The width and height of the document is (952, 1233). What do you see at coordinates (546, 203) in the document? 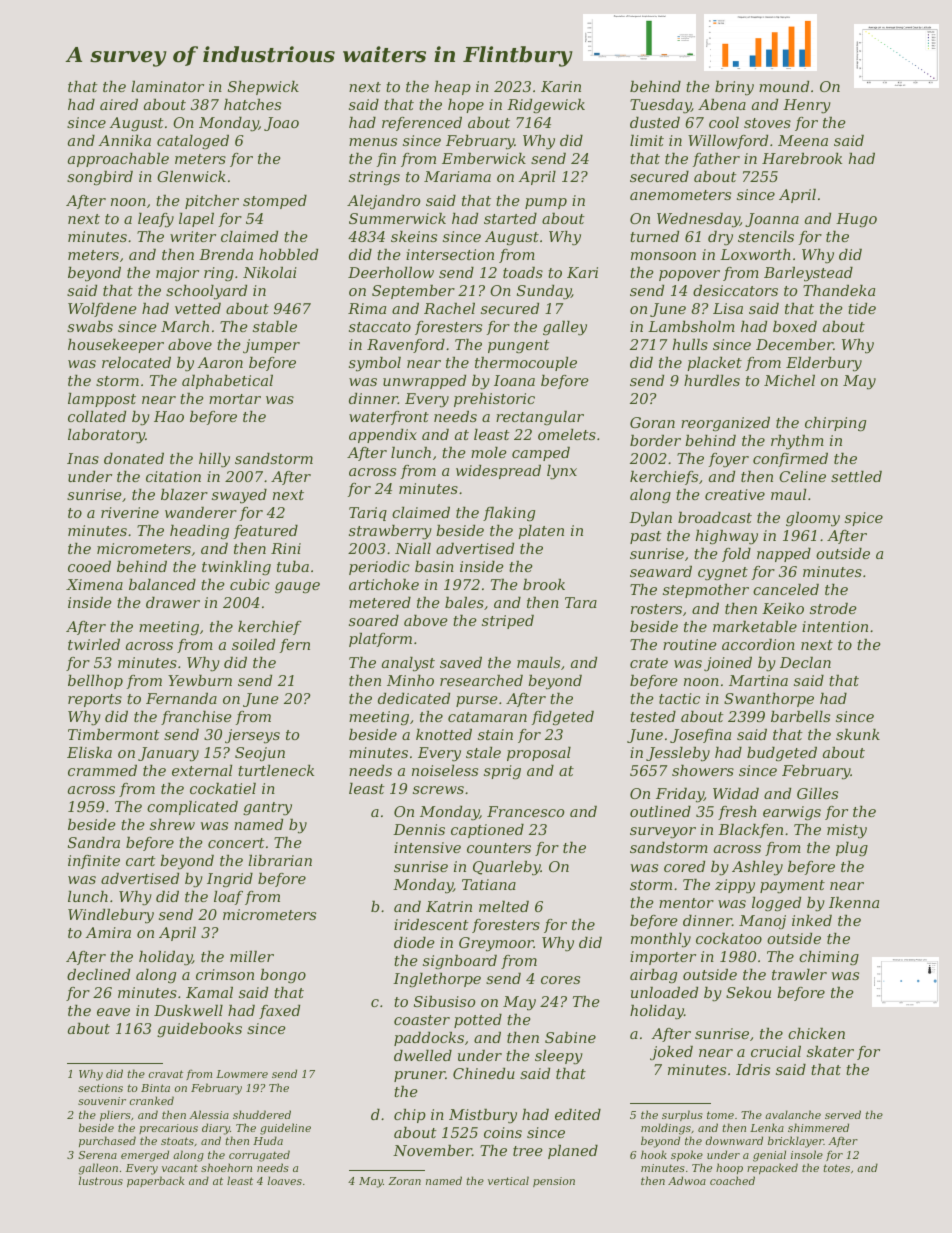
I see `pump` at bounding box center [546, 203].
